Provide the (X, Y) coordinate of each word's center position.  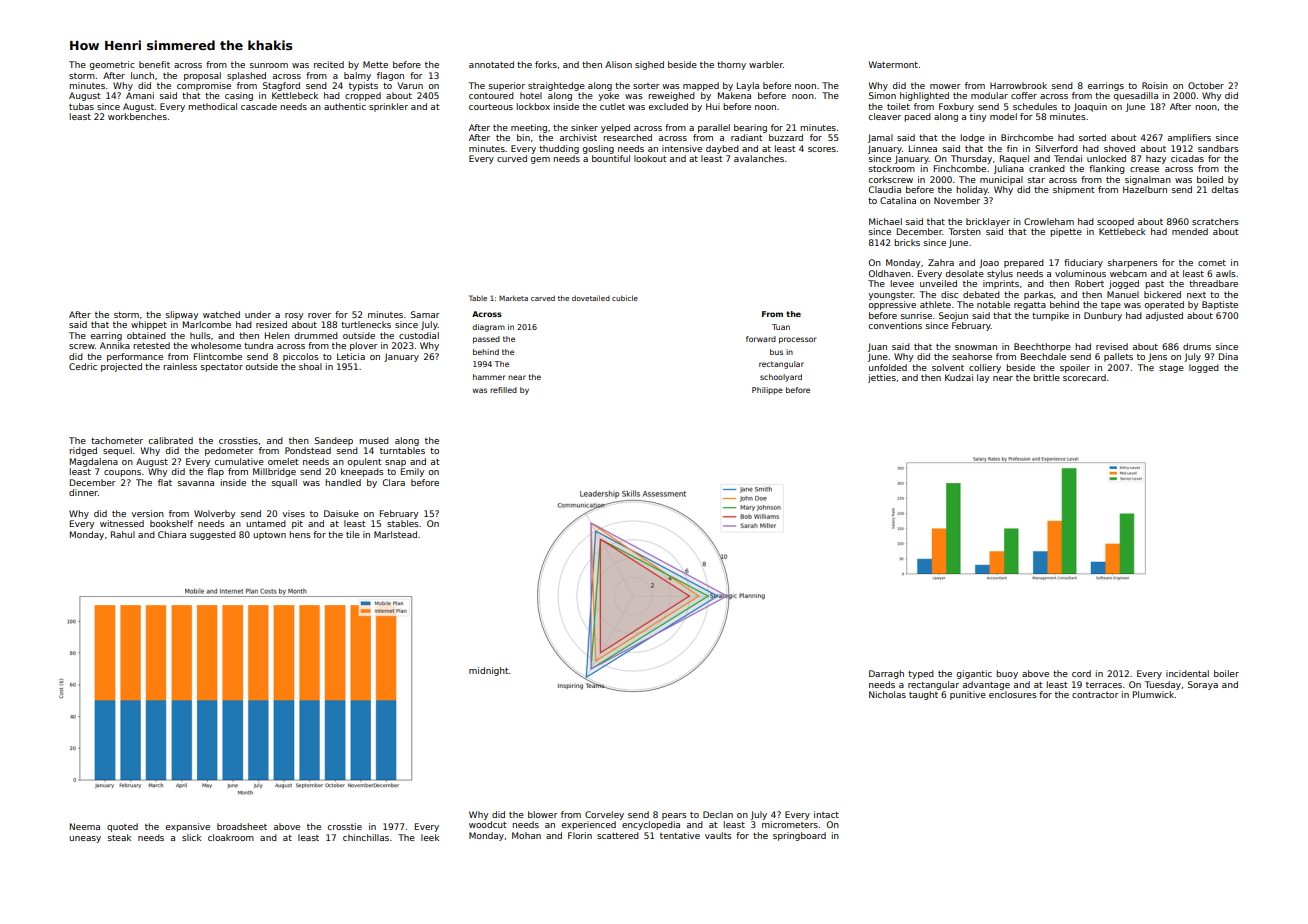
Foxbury (956, 107)
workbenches (137, 116)
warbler (766, 64)
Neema (85, 826)
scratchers (1215, 221)
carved (543, 298)
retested (151, 345)
